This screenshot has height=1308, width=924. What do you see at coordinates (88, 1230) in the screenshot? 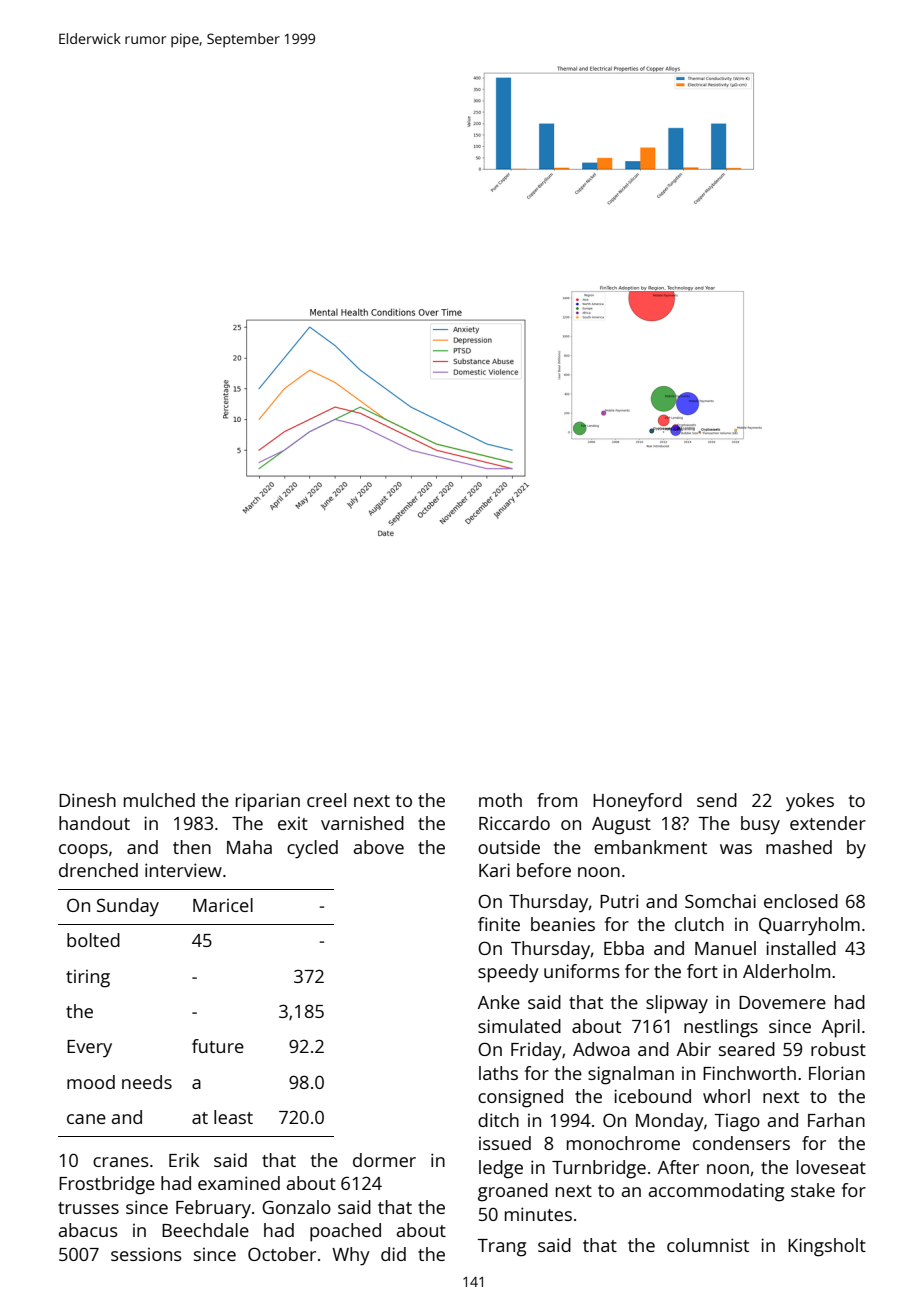
I see `abacus` at bounding box center [88, 1230].
